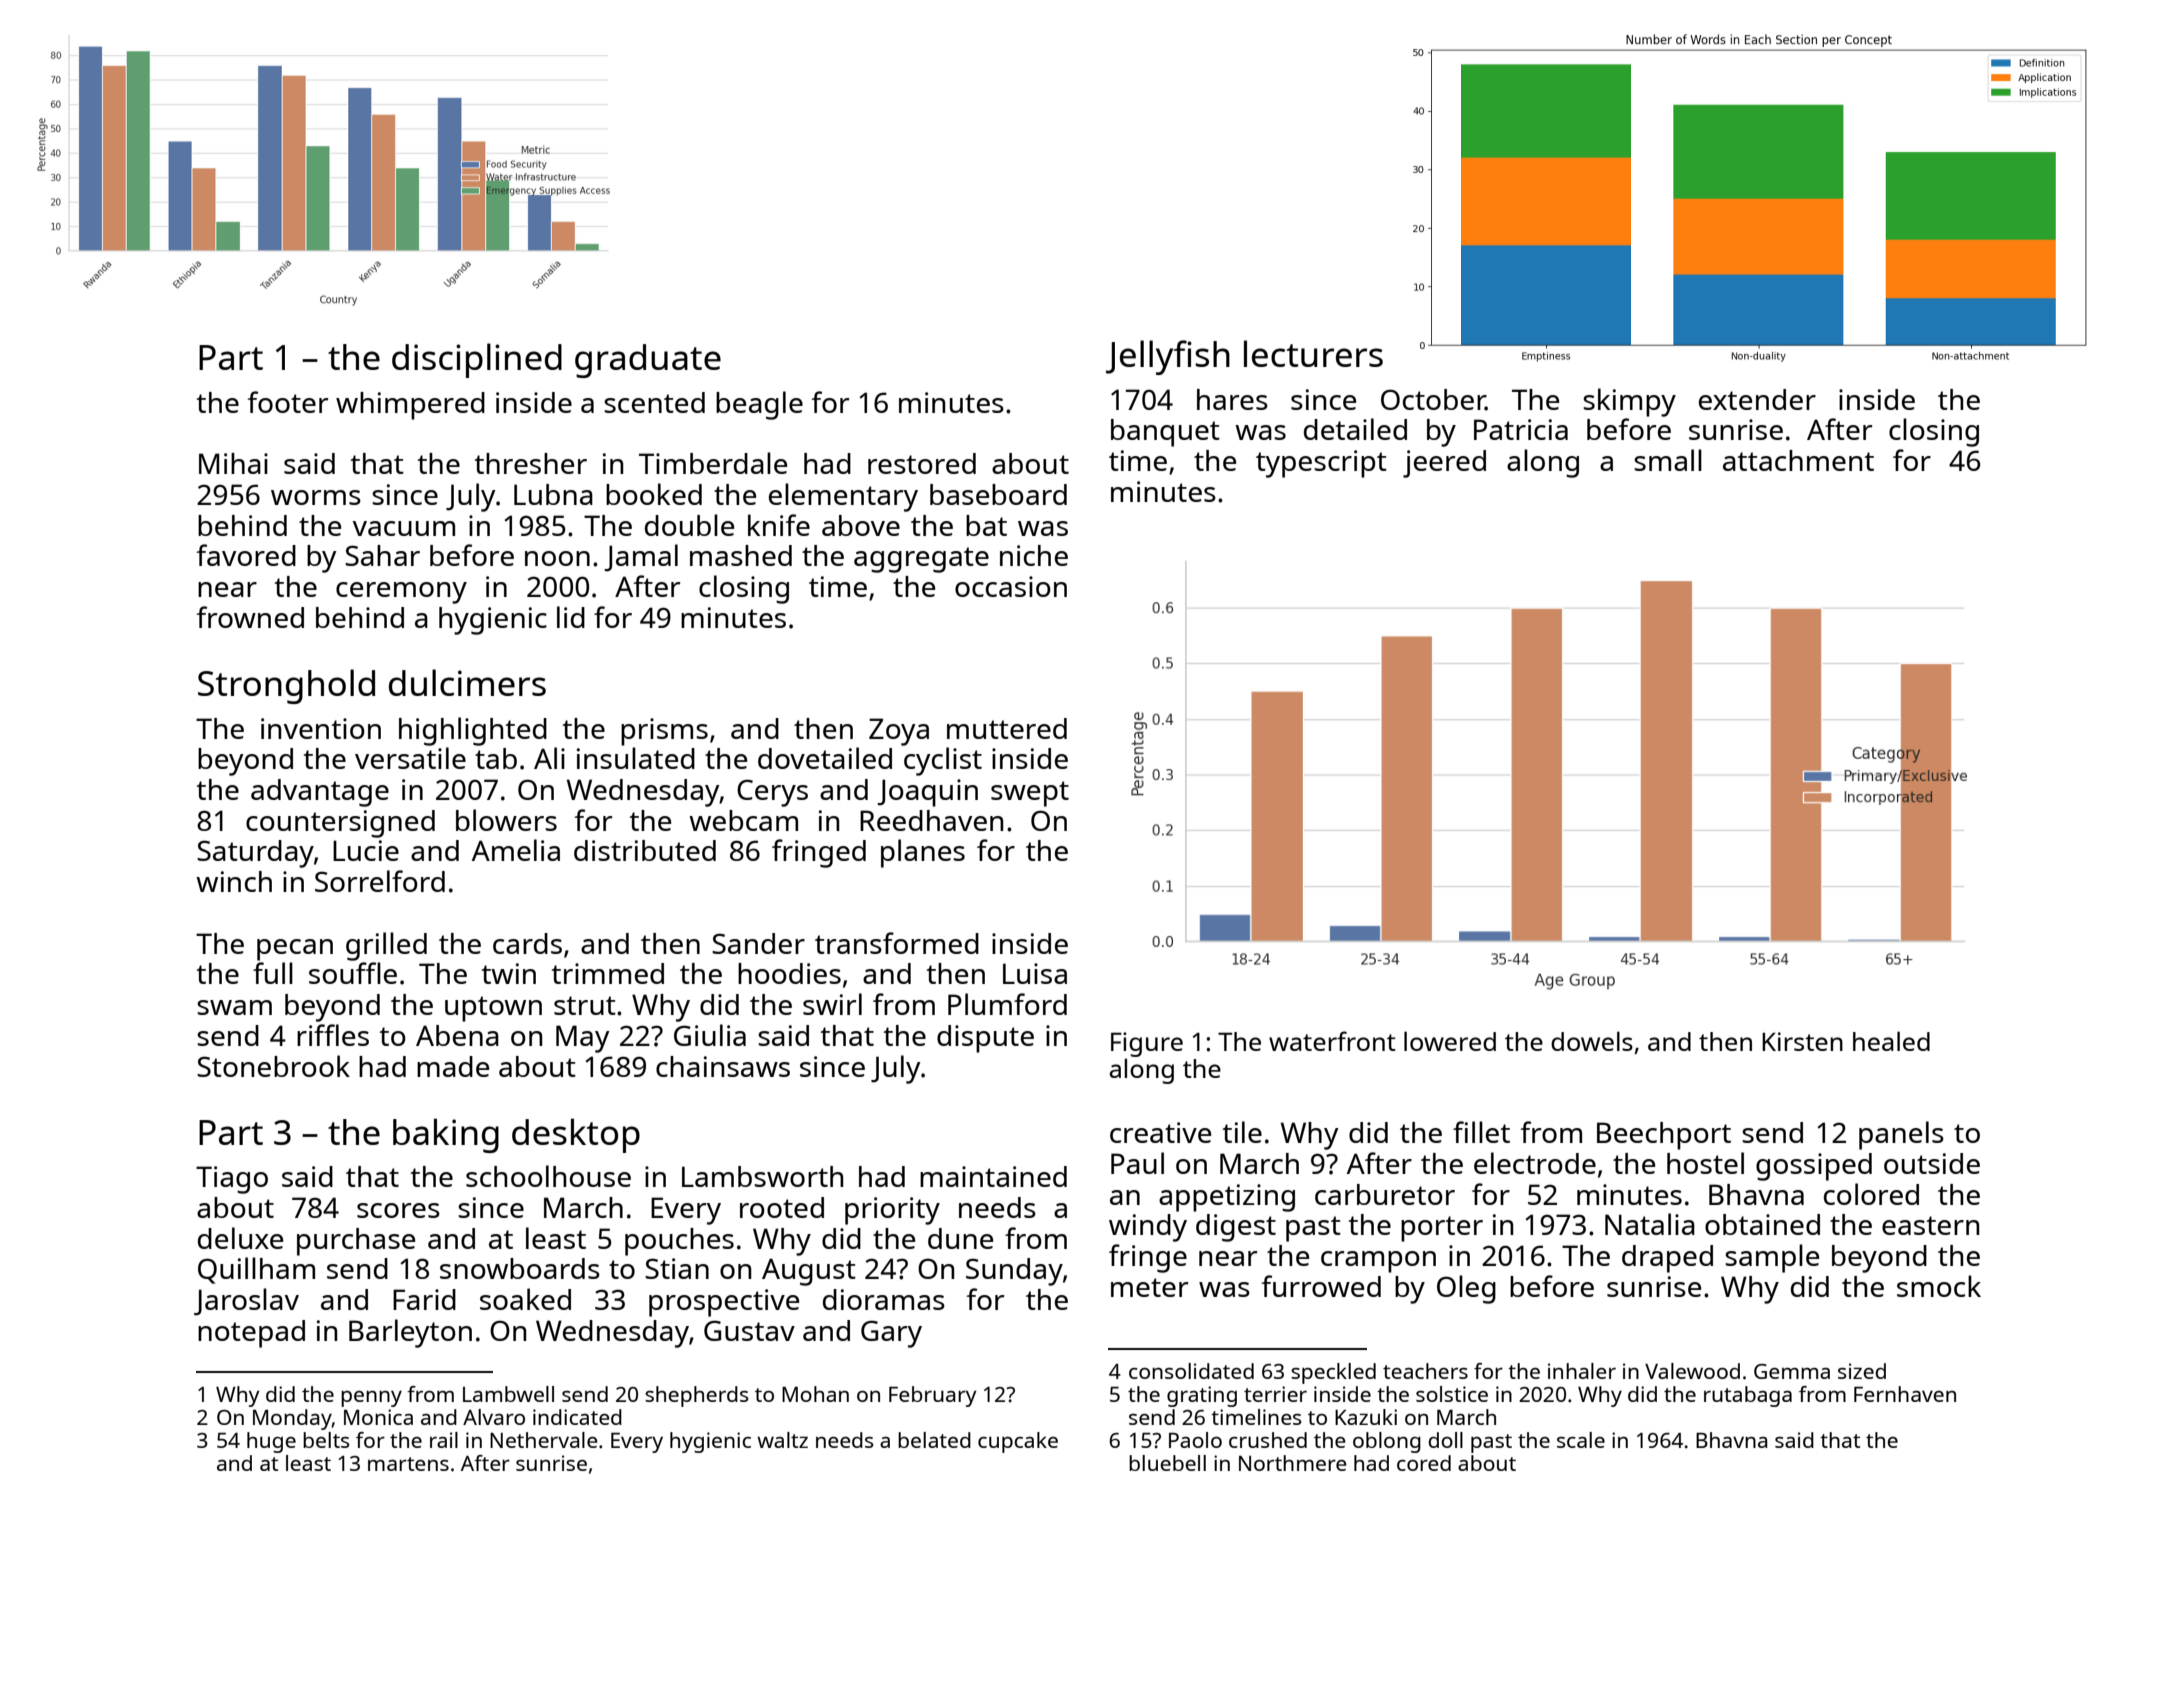  I want to click on baking, so click(446, 1135).
